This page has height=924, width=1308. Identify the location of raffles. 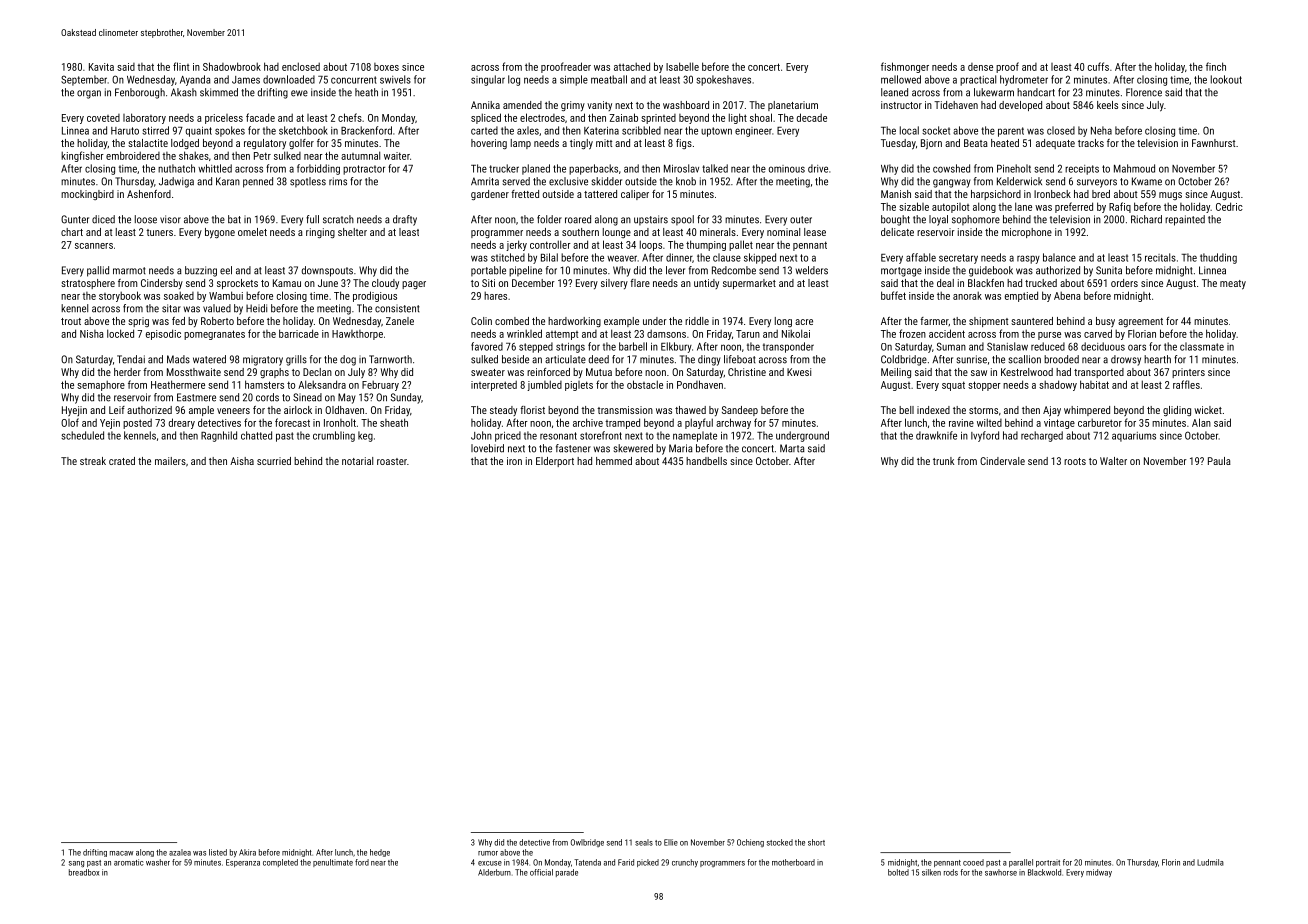
(1186, 384).
